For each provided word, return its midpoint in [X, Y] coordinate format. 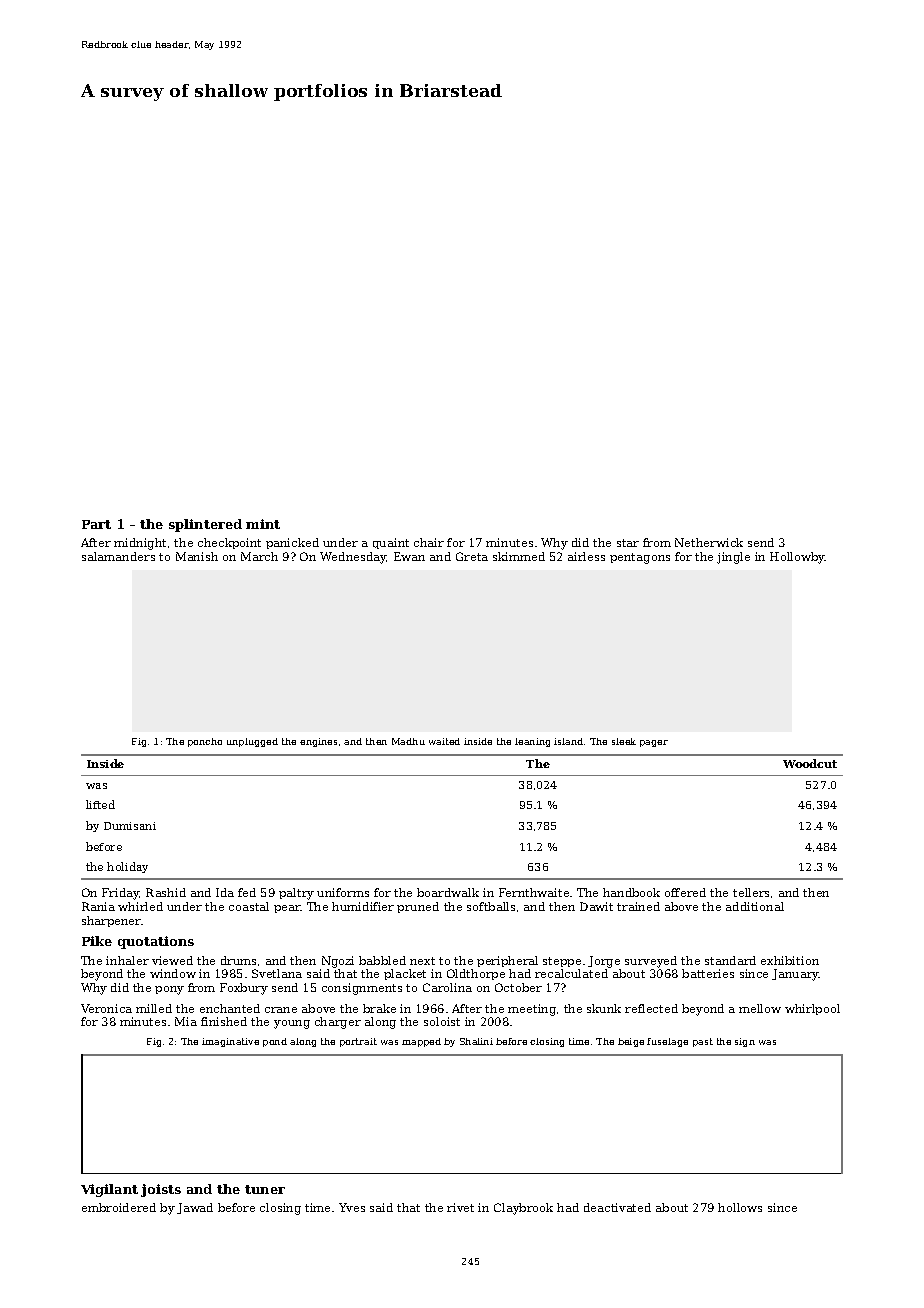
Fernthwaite [534, 892]
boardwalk [448, 892]
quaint [391, 543]
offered [685, 892]
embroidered [119, 1207]
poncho [205, 742]
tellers [751, 892]
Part [96, 524]
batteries [708, 973]
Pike [97, 941]
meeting [532, 1010]
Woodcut [810, 763]
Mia [186, 1021]
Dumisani [130, 826]
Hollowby [797, 558]
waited [444, 741]
